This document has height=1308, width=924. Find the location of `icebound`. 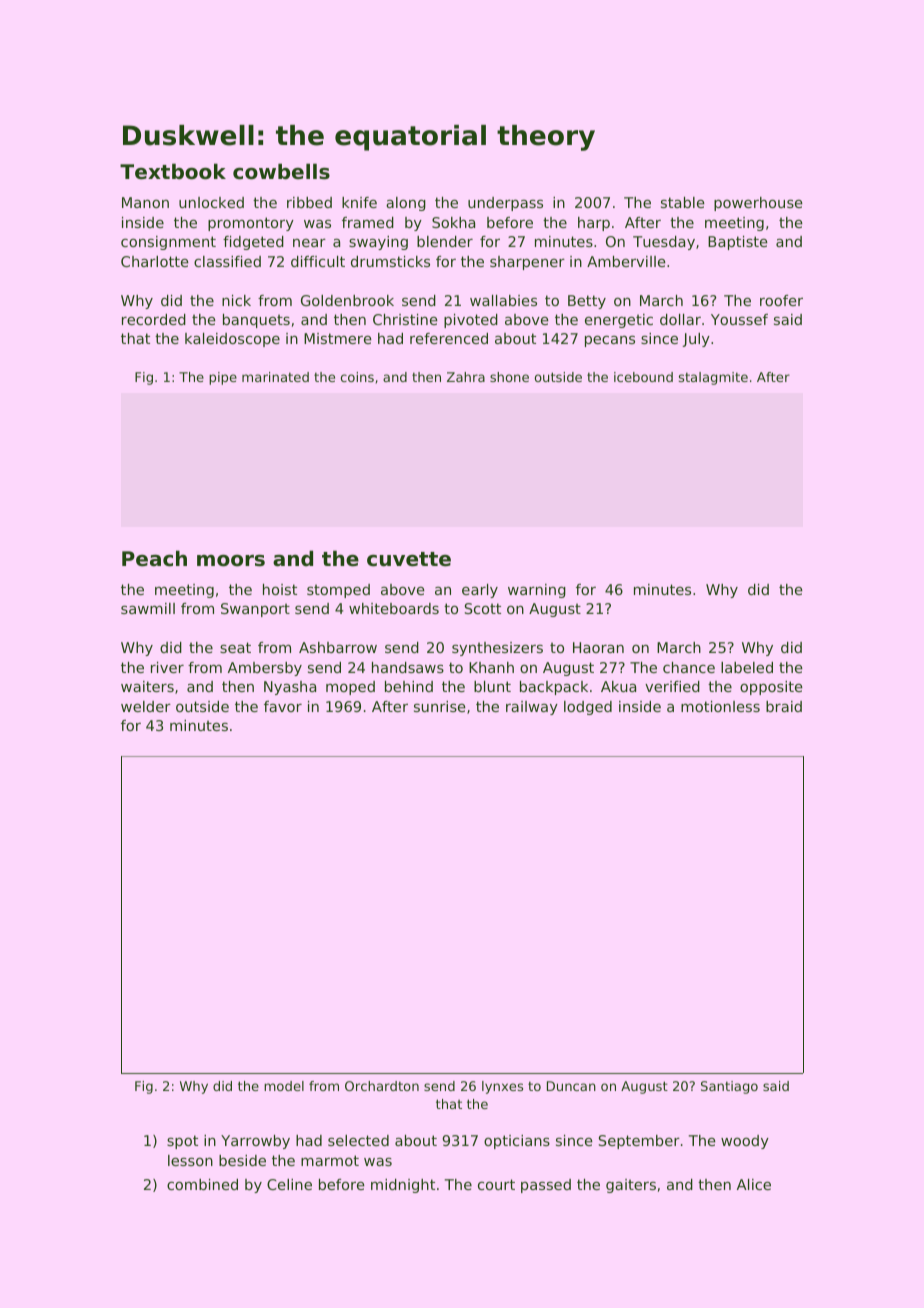

icebound is located at coordinates (643, 377).
